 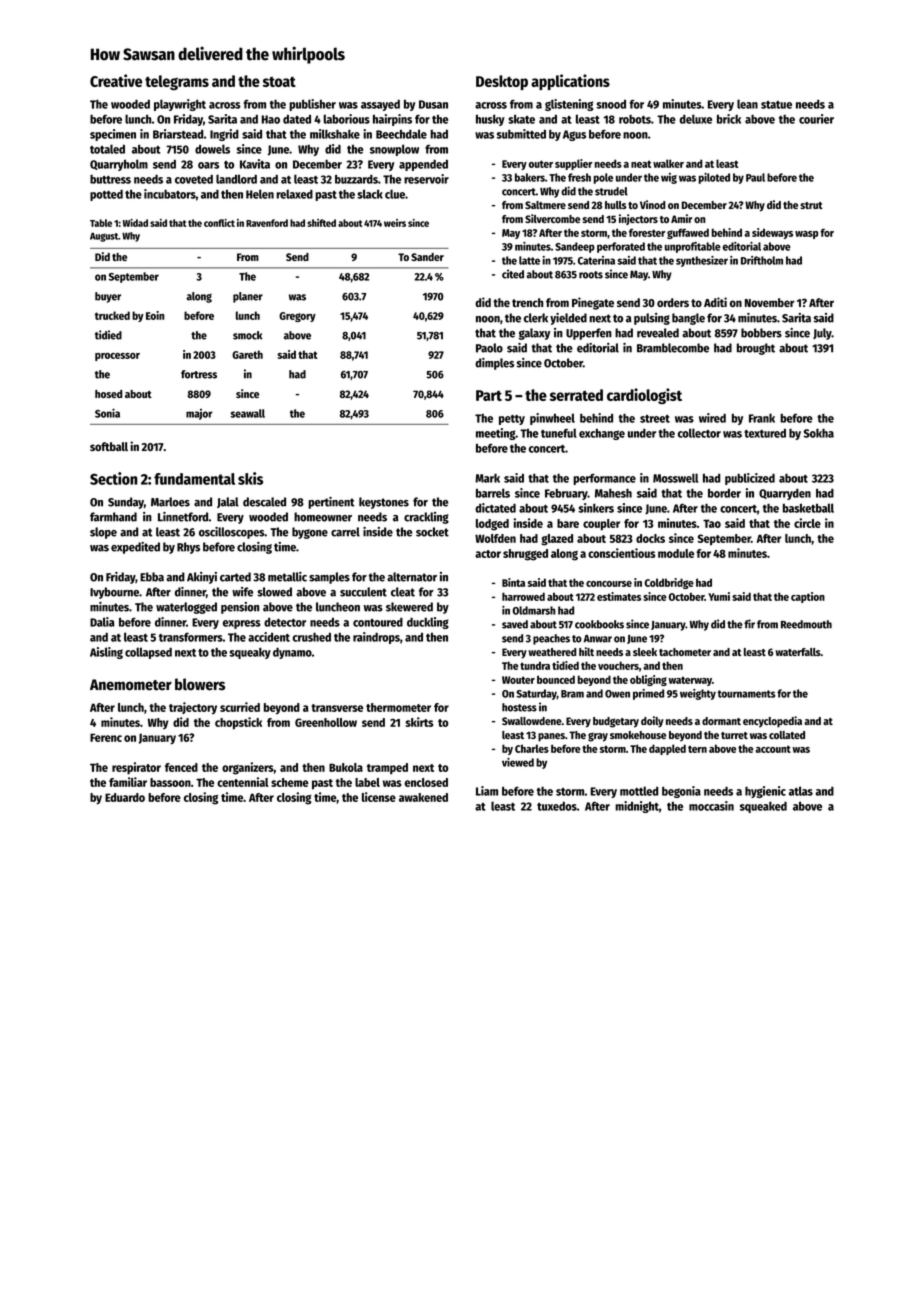 What do you see at coordinates (719, 596) in the image?
I see `Yumi` at bounding box center [719, 596].
